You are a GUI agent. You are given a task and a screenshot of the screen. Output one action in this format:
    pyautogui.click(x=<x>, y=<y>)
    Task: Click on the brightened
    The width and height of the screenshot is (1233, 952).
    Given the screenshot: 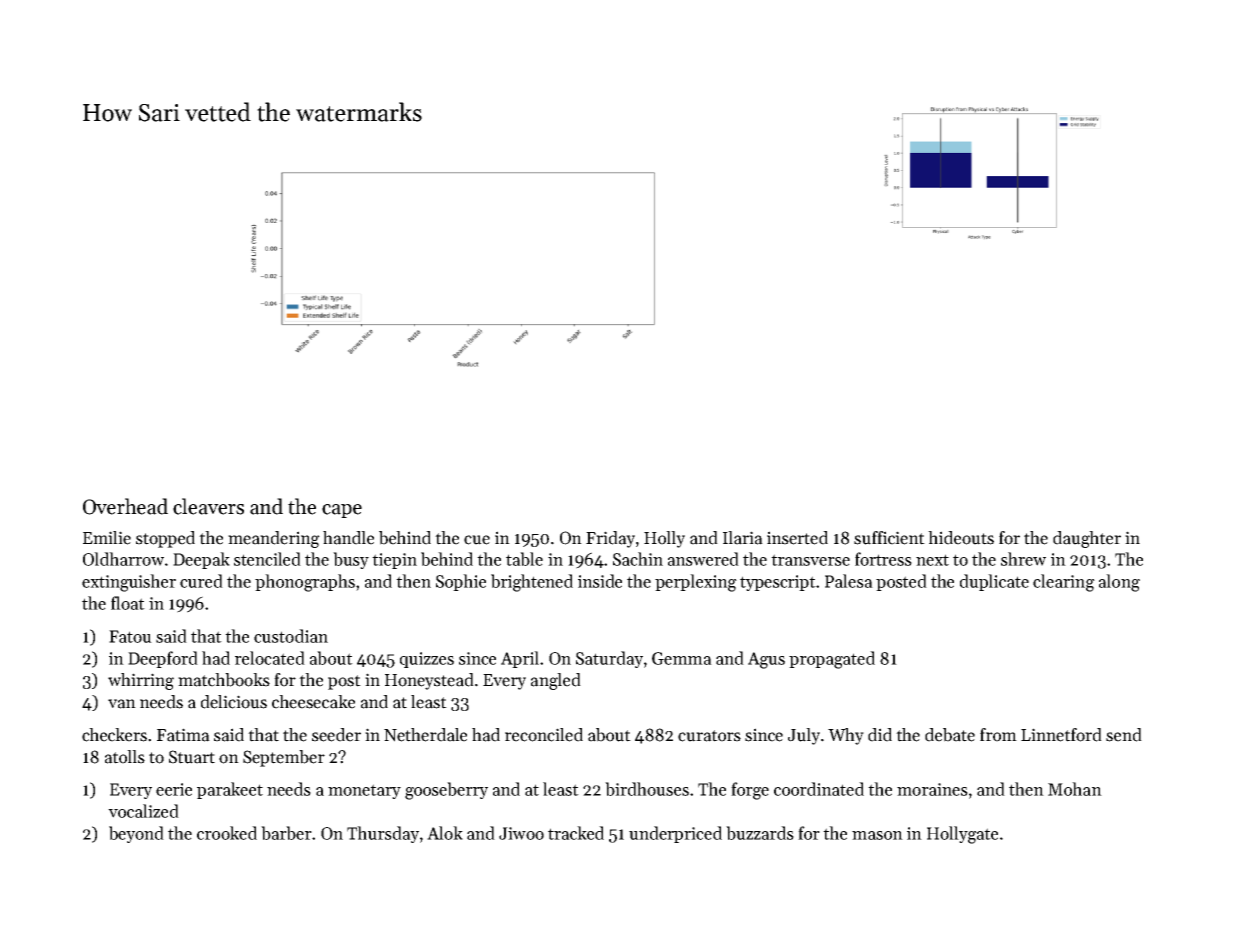 What is the action you would take?
    pyautogui.click(x=532, y=583)
